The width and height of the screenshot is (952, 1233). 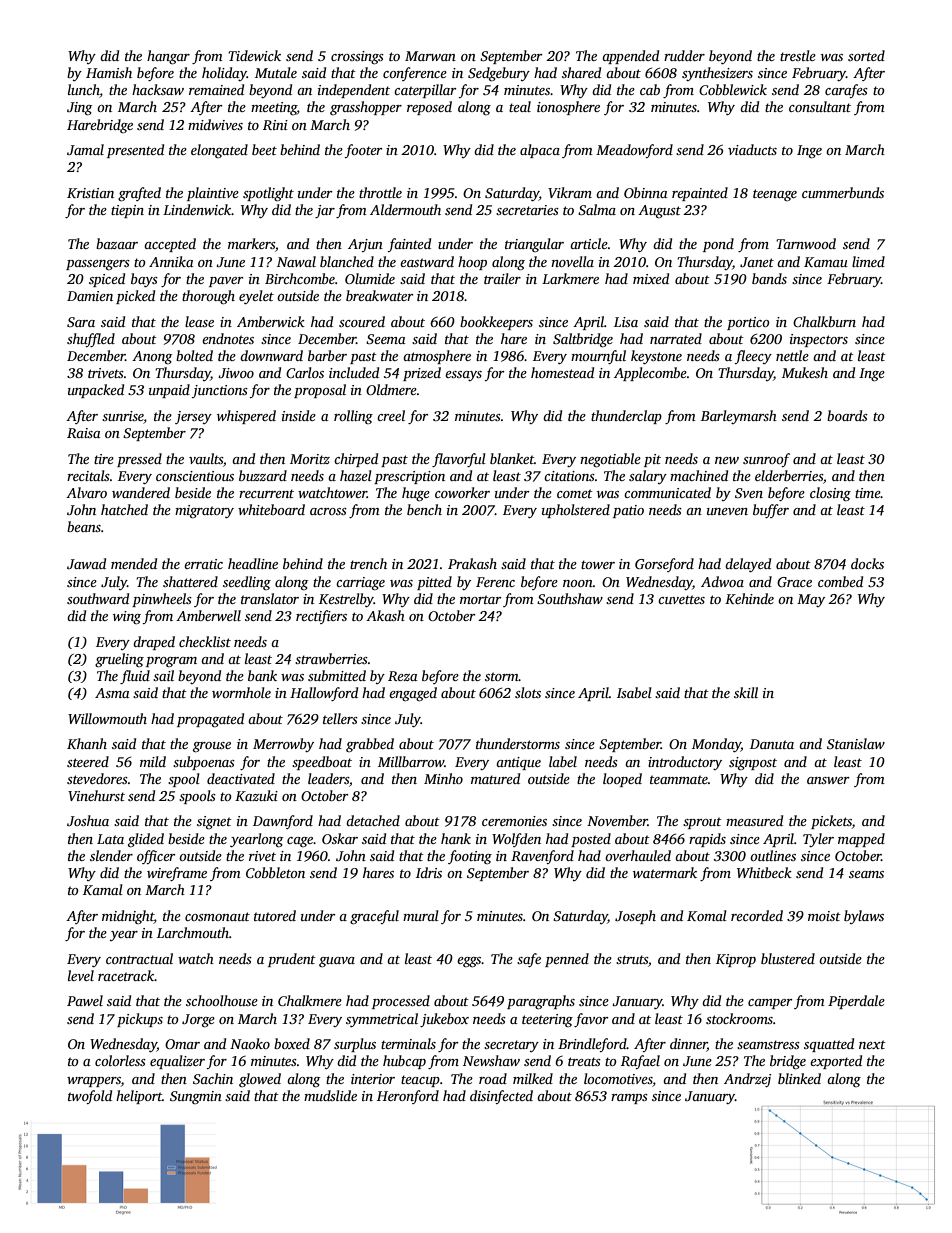 What do you see at coordinates (403, 676) in the screenshot?
I see `Reza` at bounding box center [403, 676].
